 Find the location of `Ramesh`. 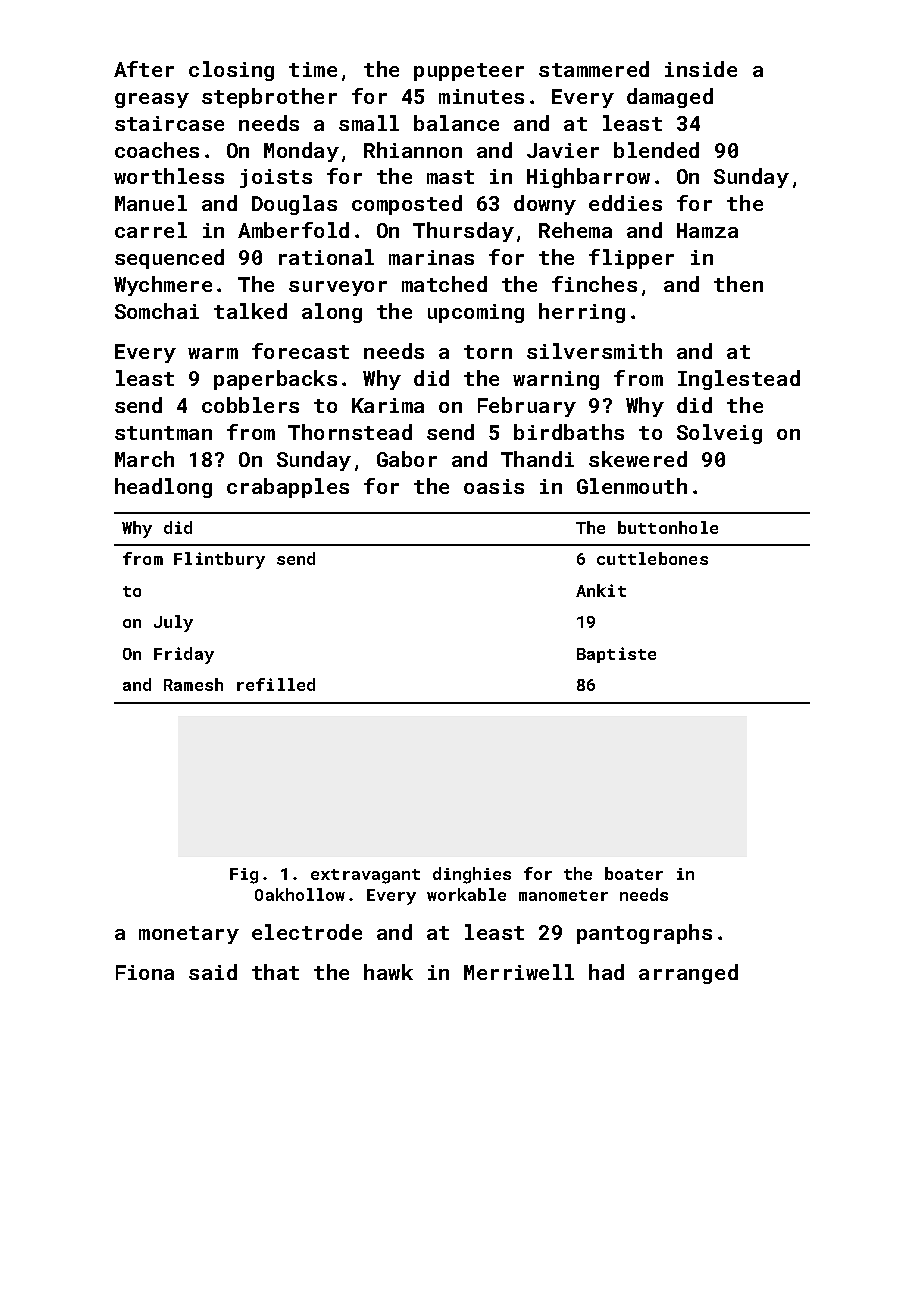

Ramesh is located at coordinates (193, 684).
